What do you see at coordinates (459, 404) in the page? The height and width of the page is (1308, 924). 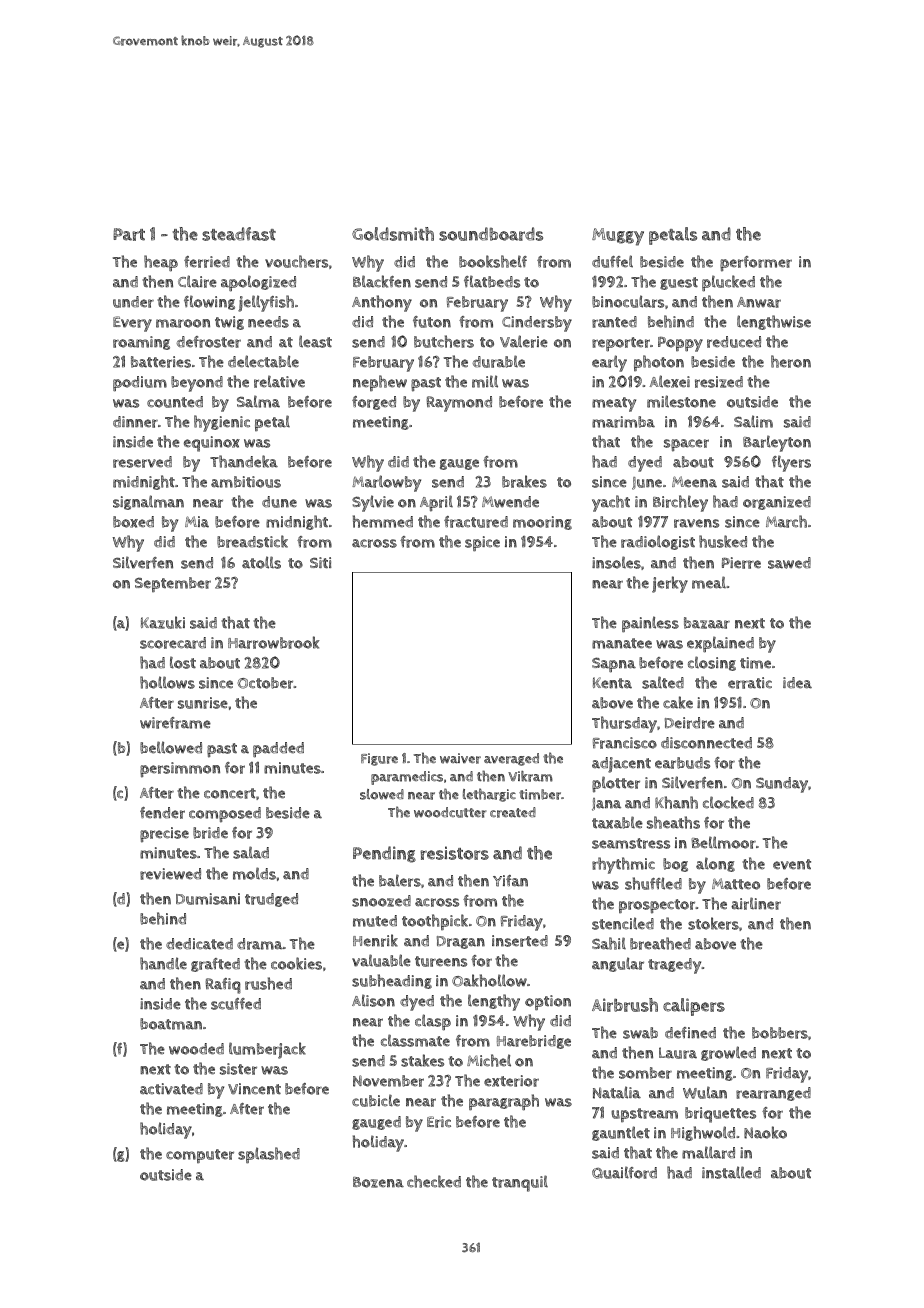 I see `Raymond` at bounding box center [459, 404].
